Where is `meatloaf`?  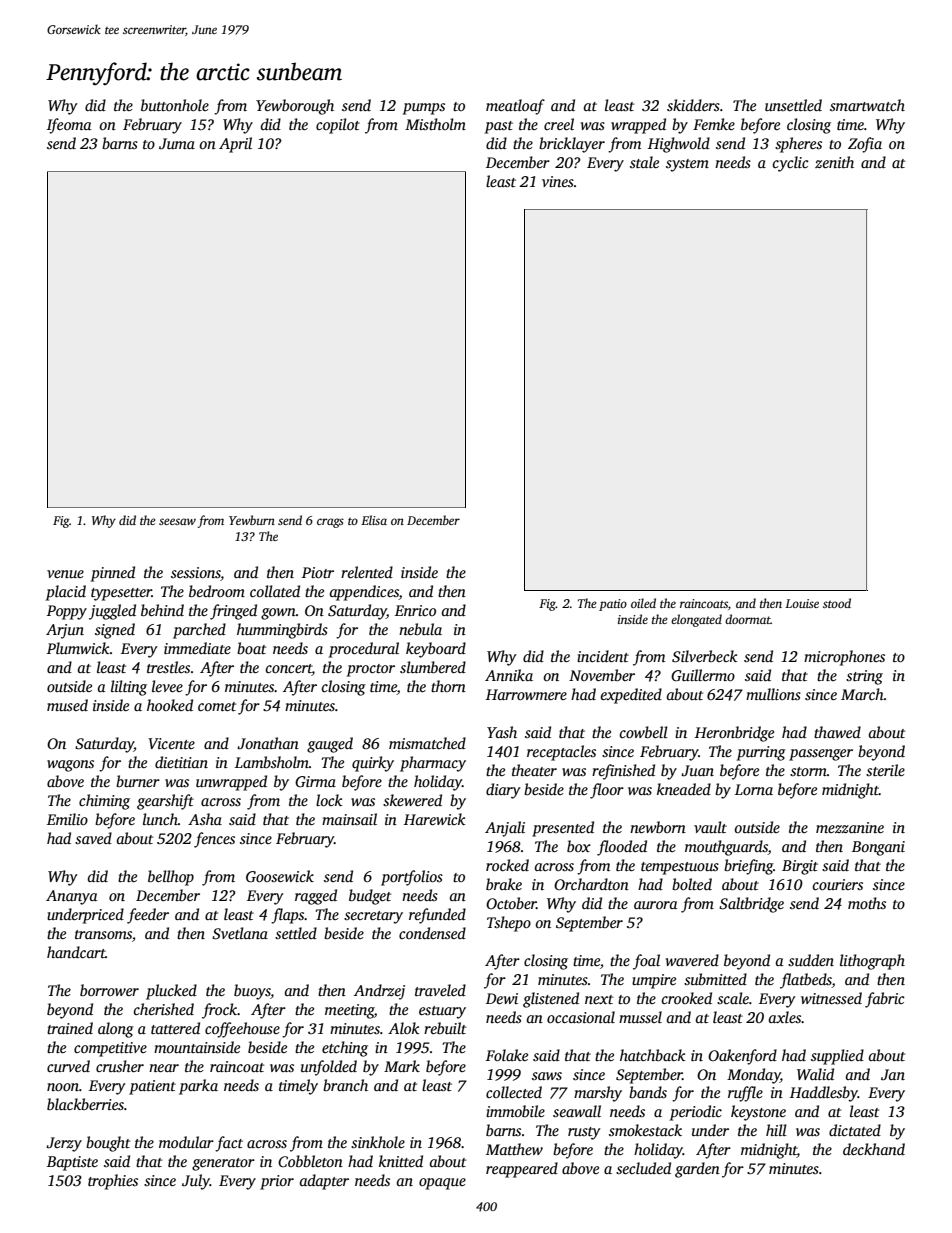
meatloaf is located at coordinates (515, 107).
